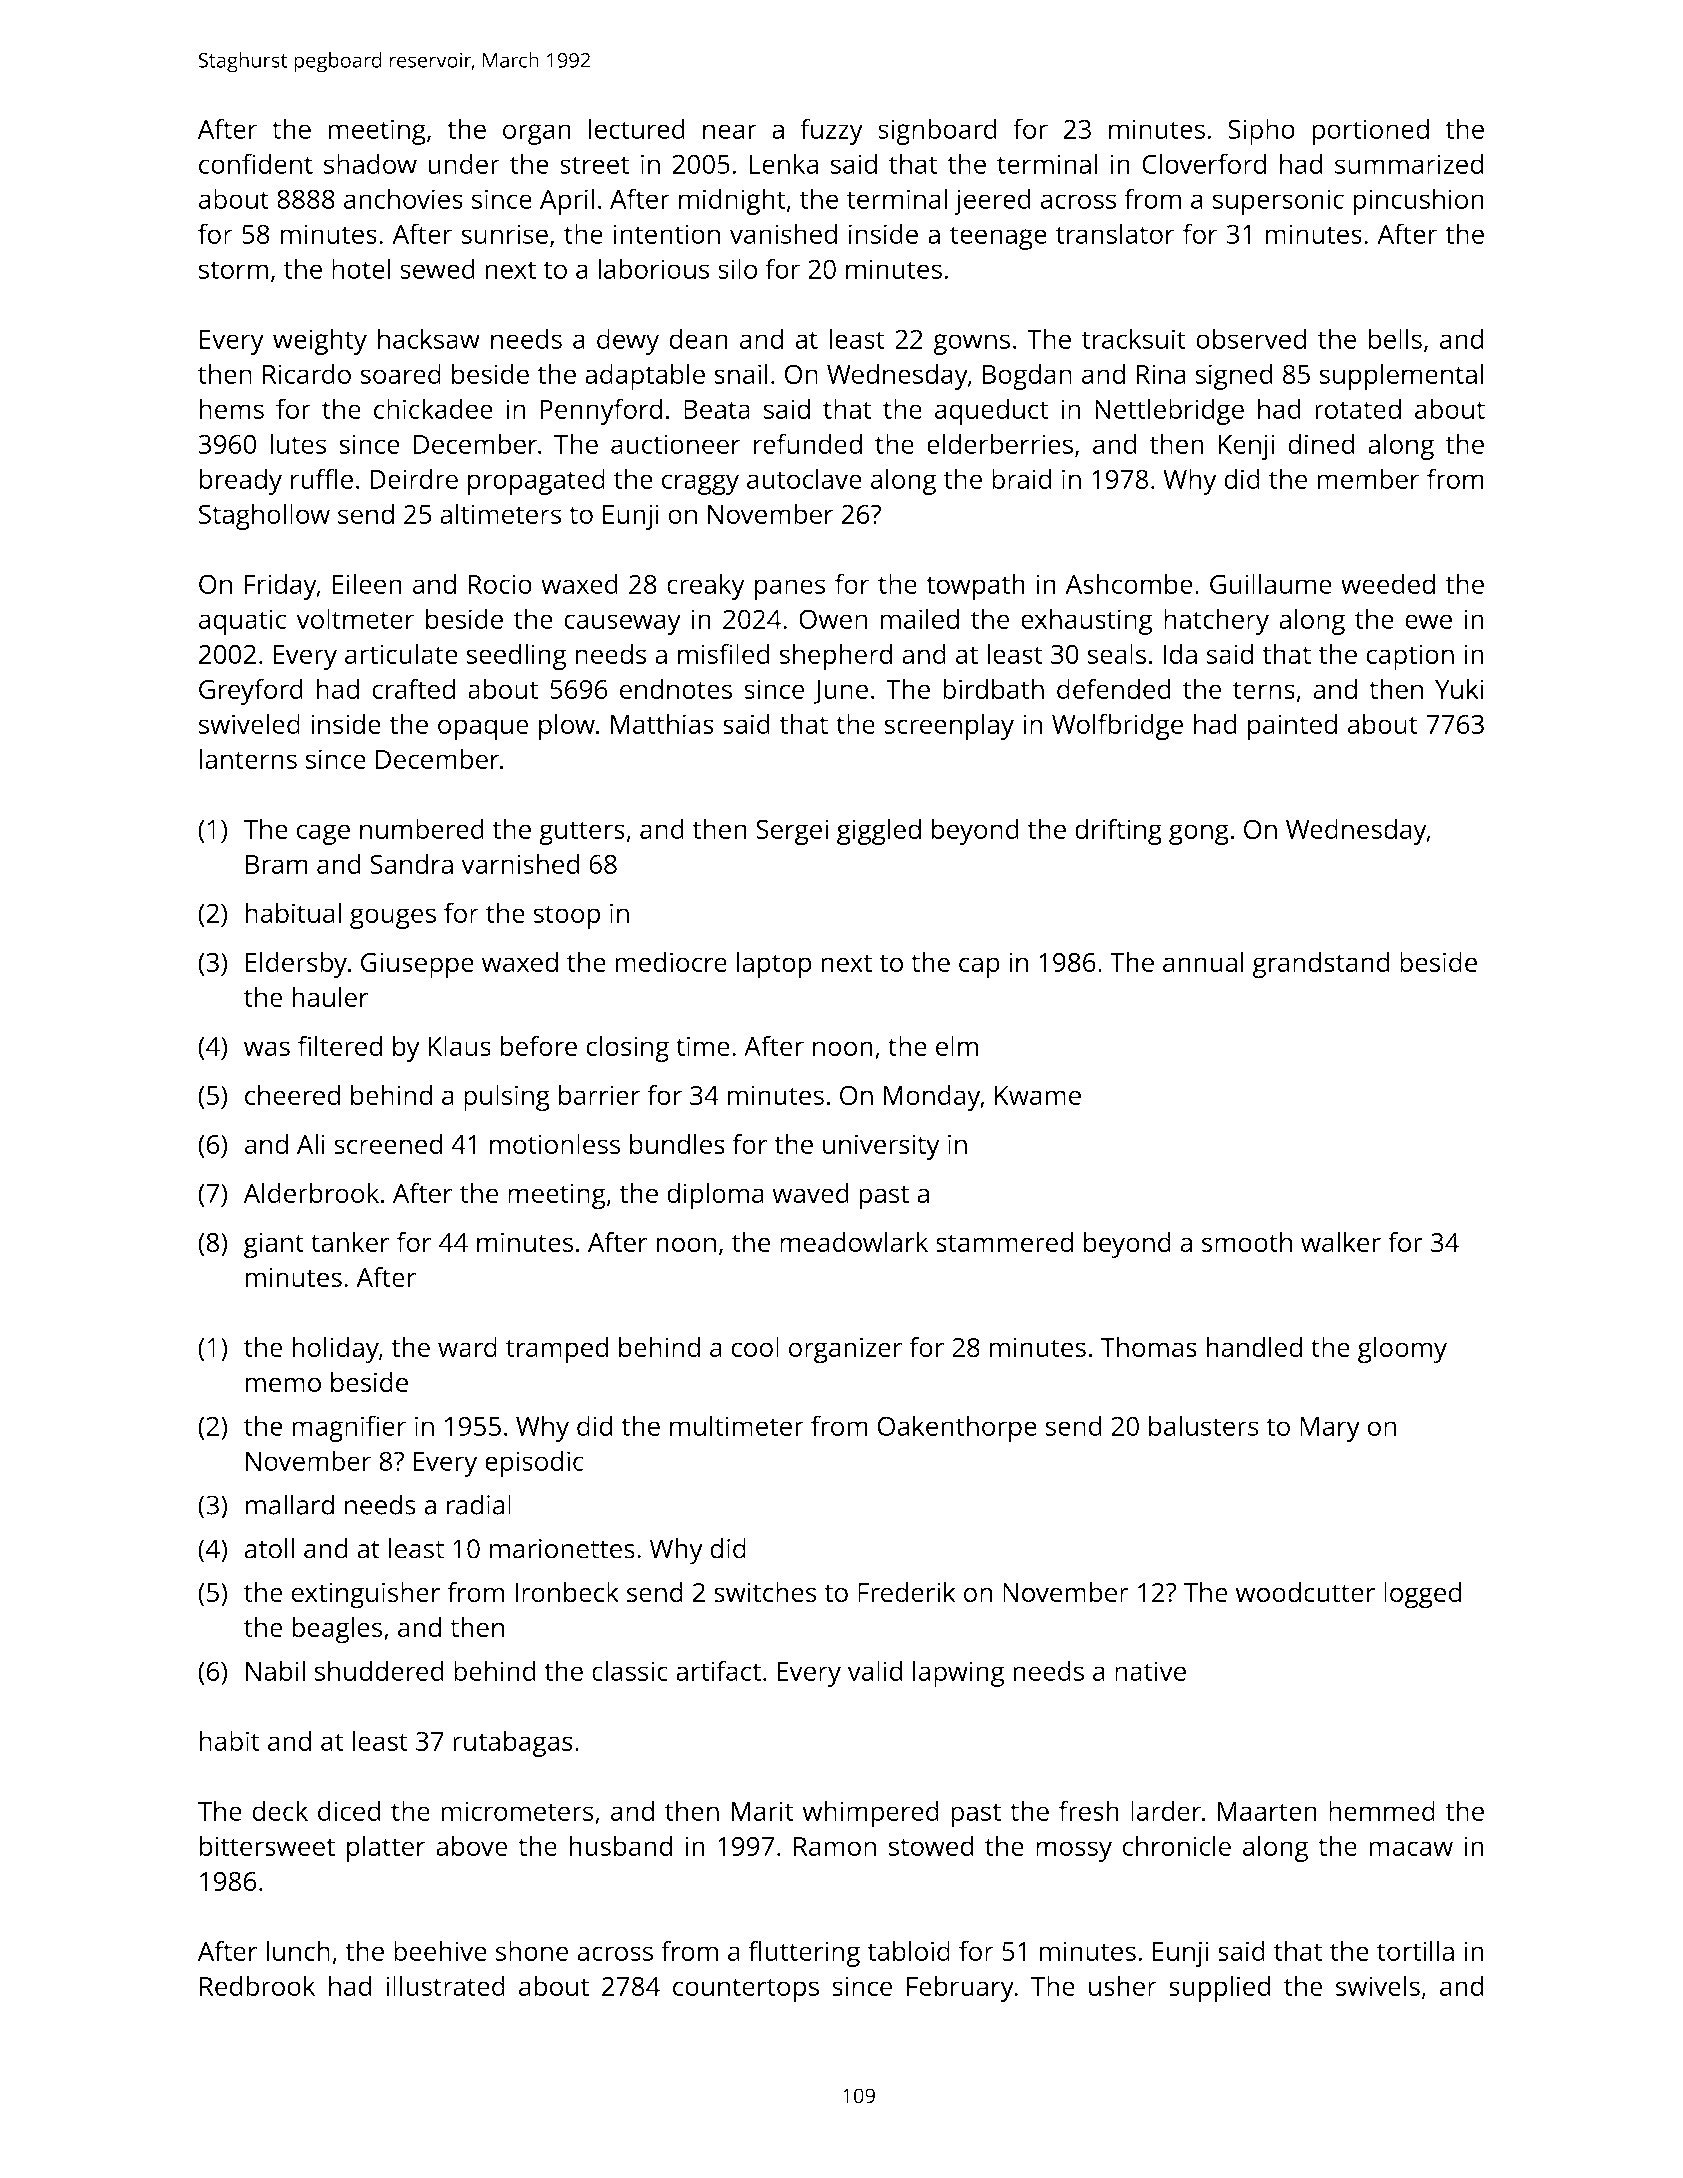  I want to click on storm, so click(233, 270).
